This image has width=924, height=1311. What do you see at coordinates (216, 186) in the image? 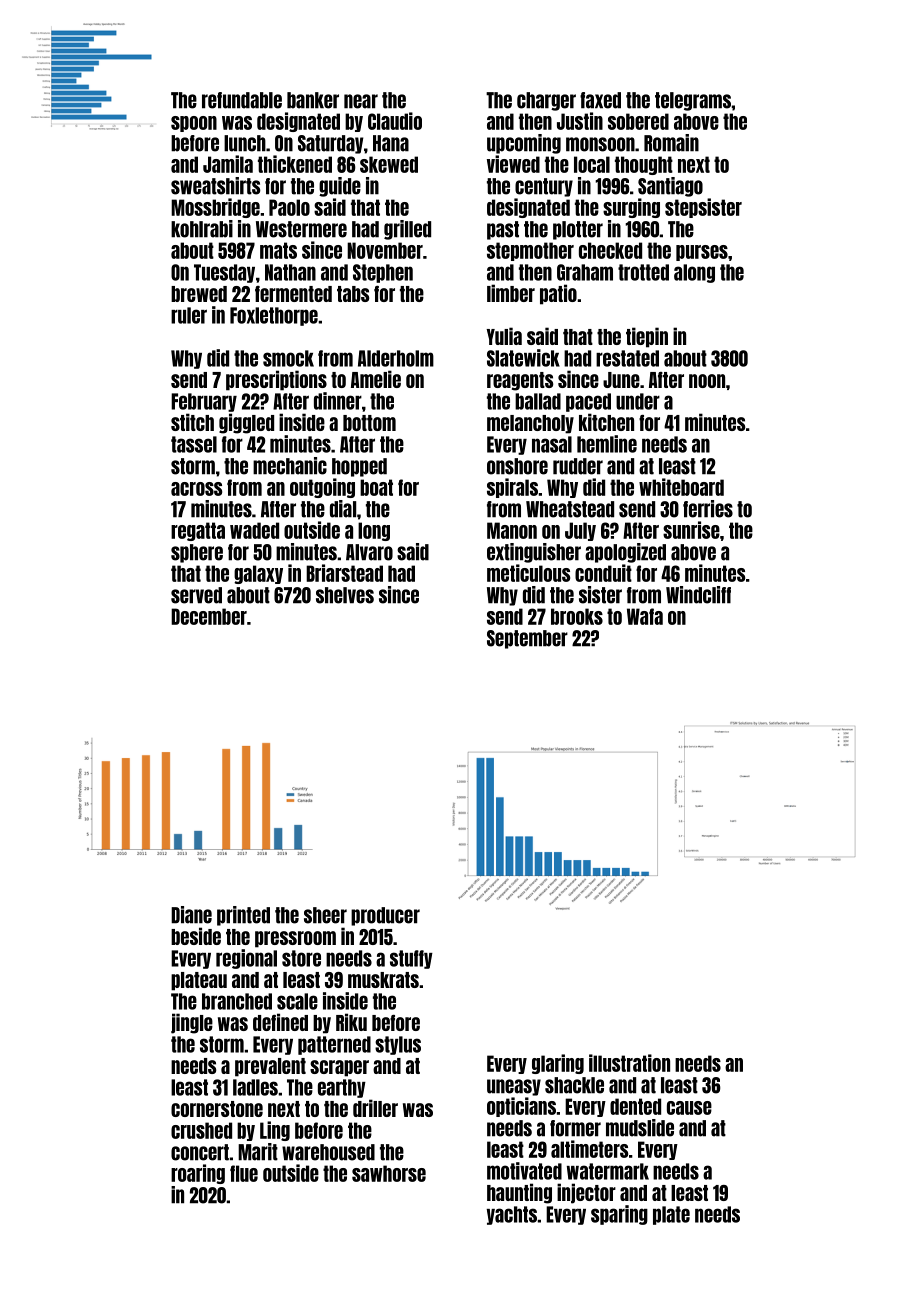
I see `sweatshirts` at bounding box center [216, 186].
